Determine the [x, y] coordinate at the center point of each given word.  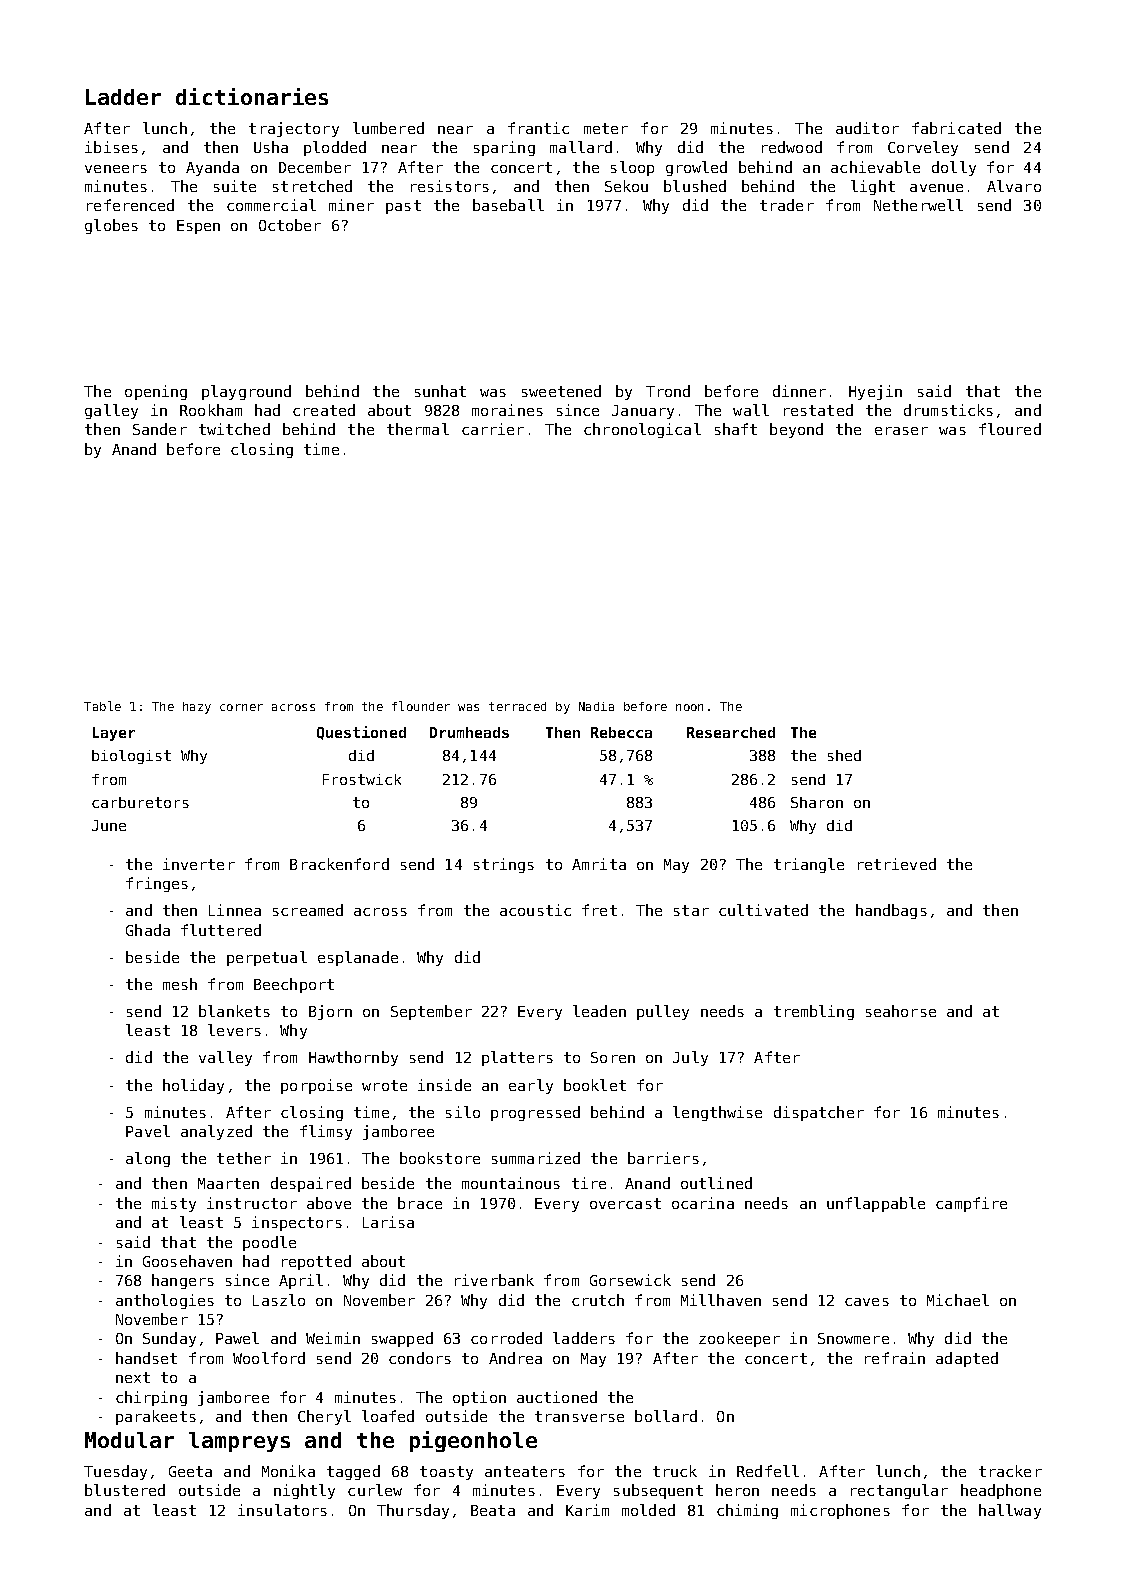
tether [244, 1158]
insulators [282, 1510]
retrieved [897, 864]
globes [111, 226]
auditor [867, 128]
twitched [234, 429]
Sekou [626, 186]
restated [818, 410]
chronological [642, 430]
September [431, 1012]
